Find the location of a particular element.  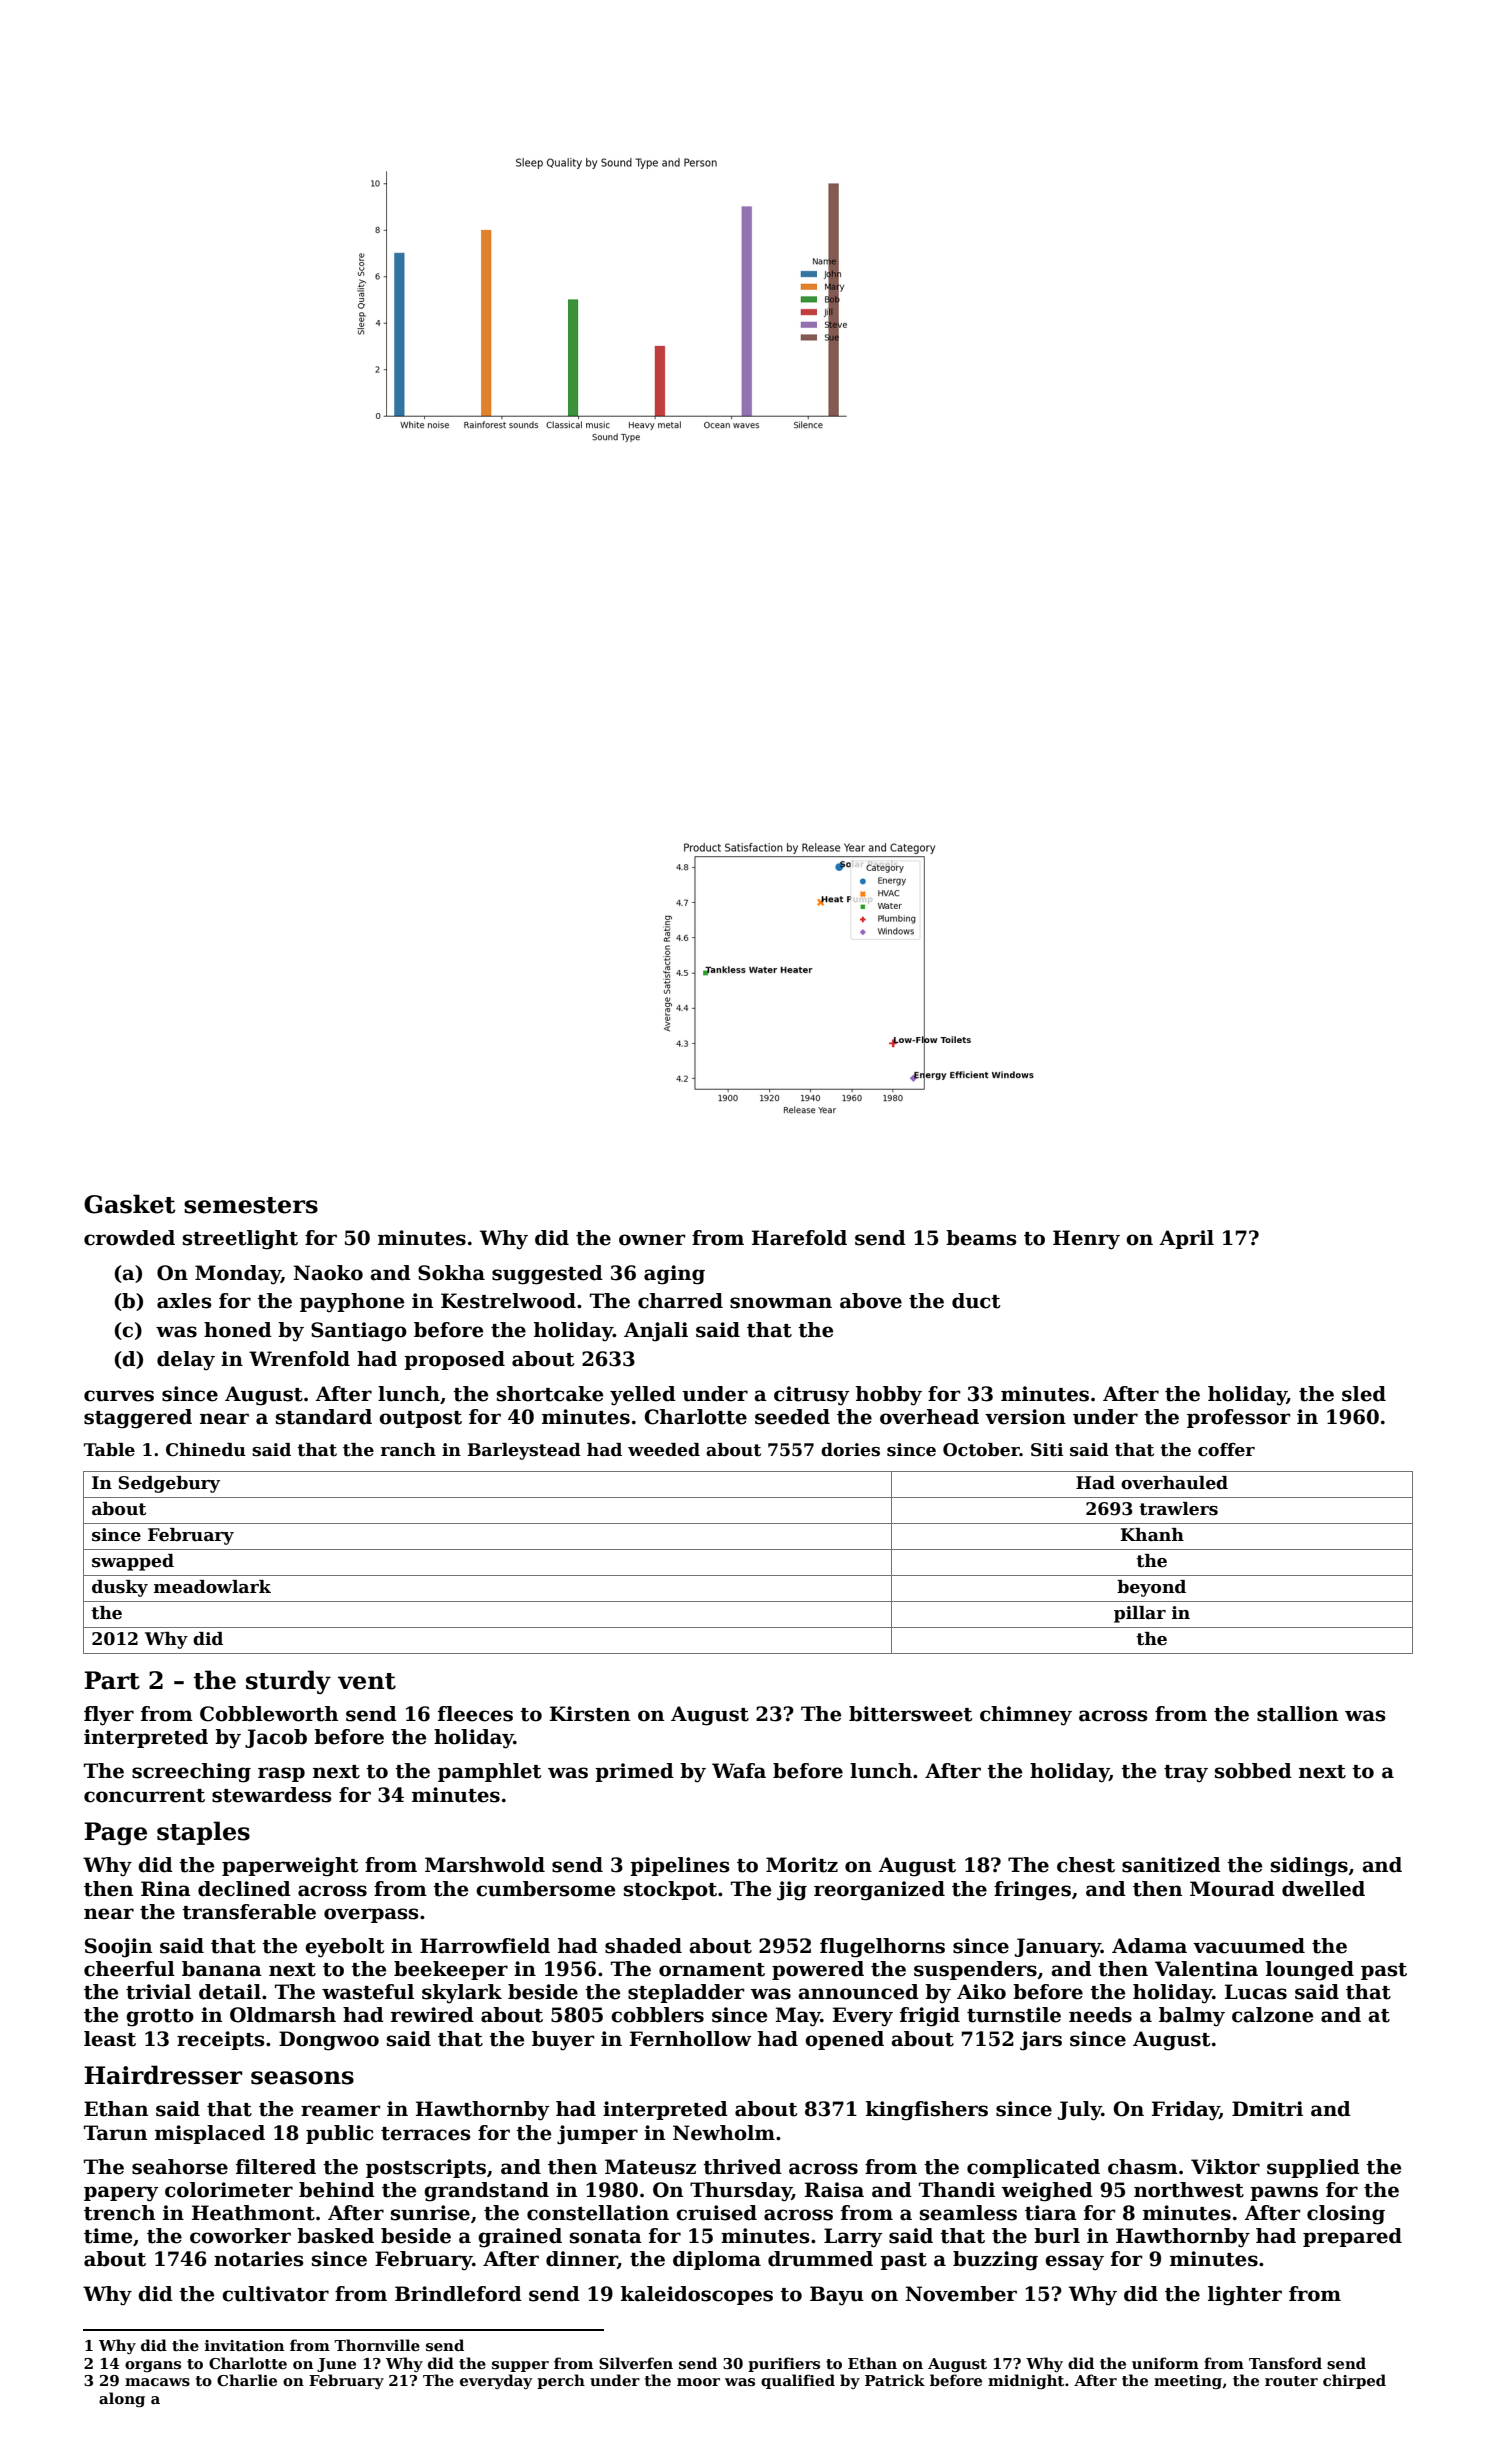

owner is located at coordinates (652, 1240).
